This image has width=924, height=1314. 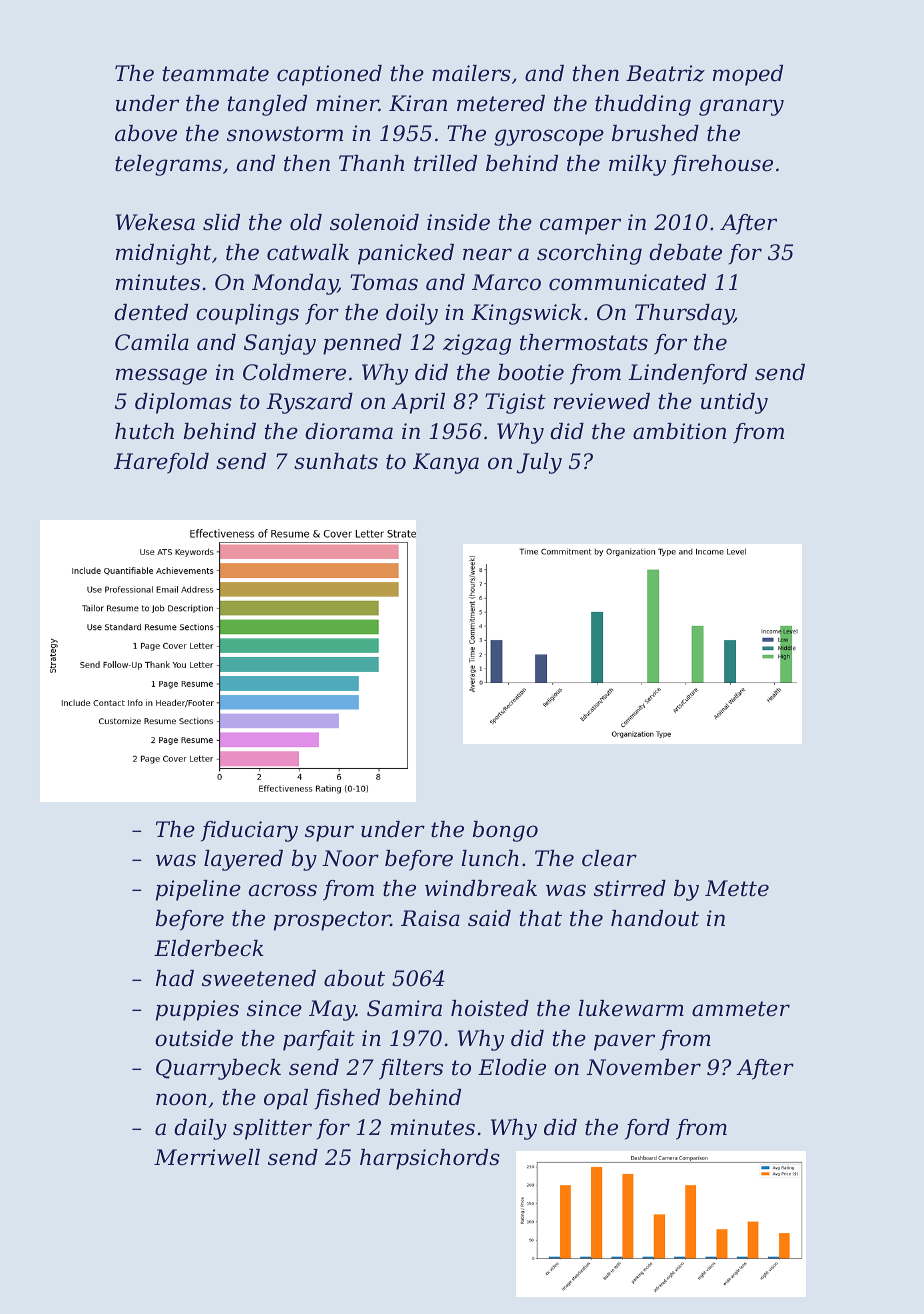 What do you see at coordinates (175, 978) in the image?
I see `had` at bounding box center [175, 978].
